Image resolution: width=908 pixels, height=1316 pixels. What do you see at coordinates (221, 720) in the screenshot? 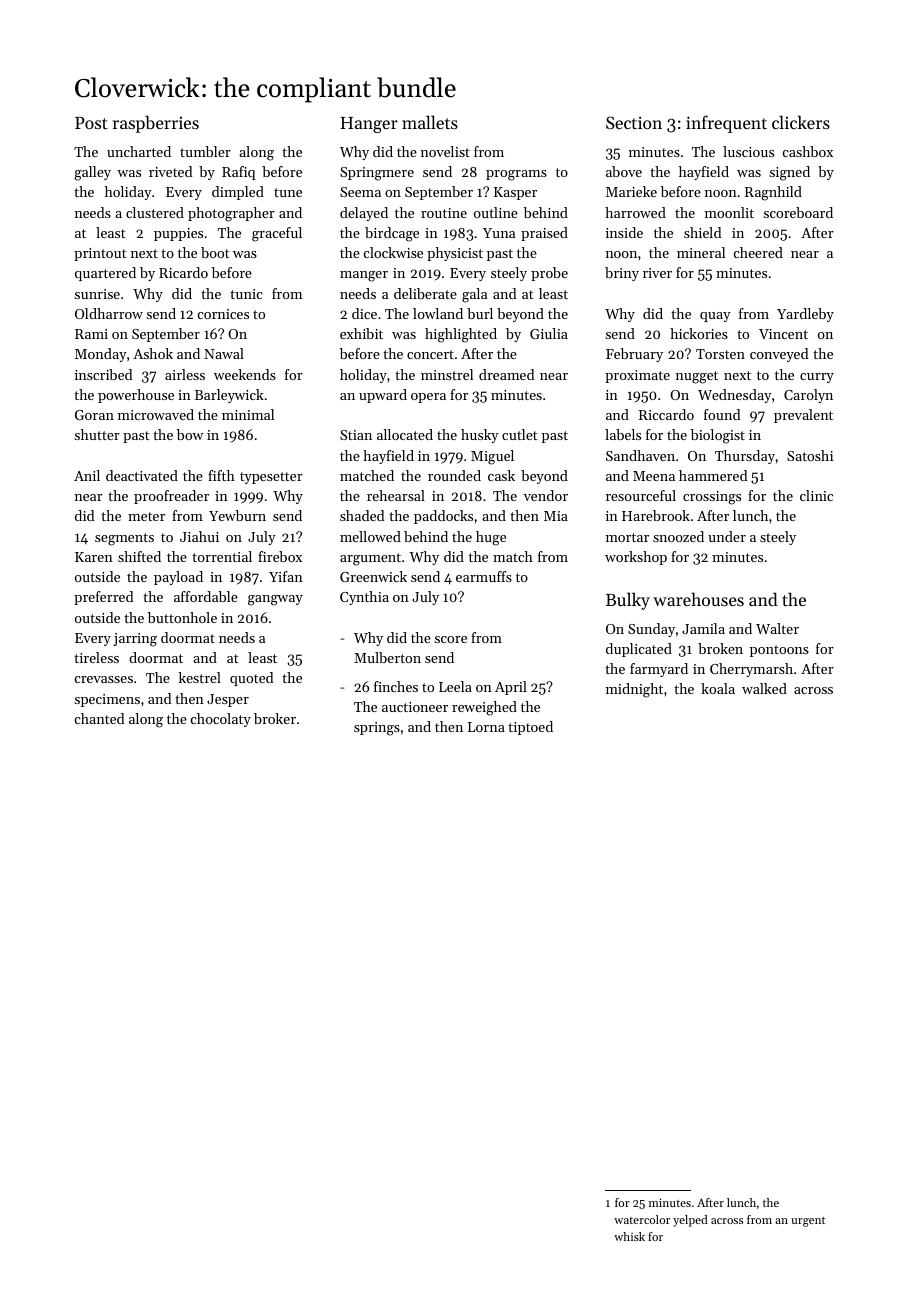
I see `chocolaty` at bounding box center [221, 720].
